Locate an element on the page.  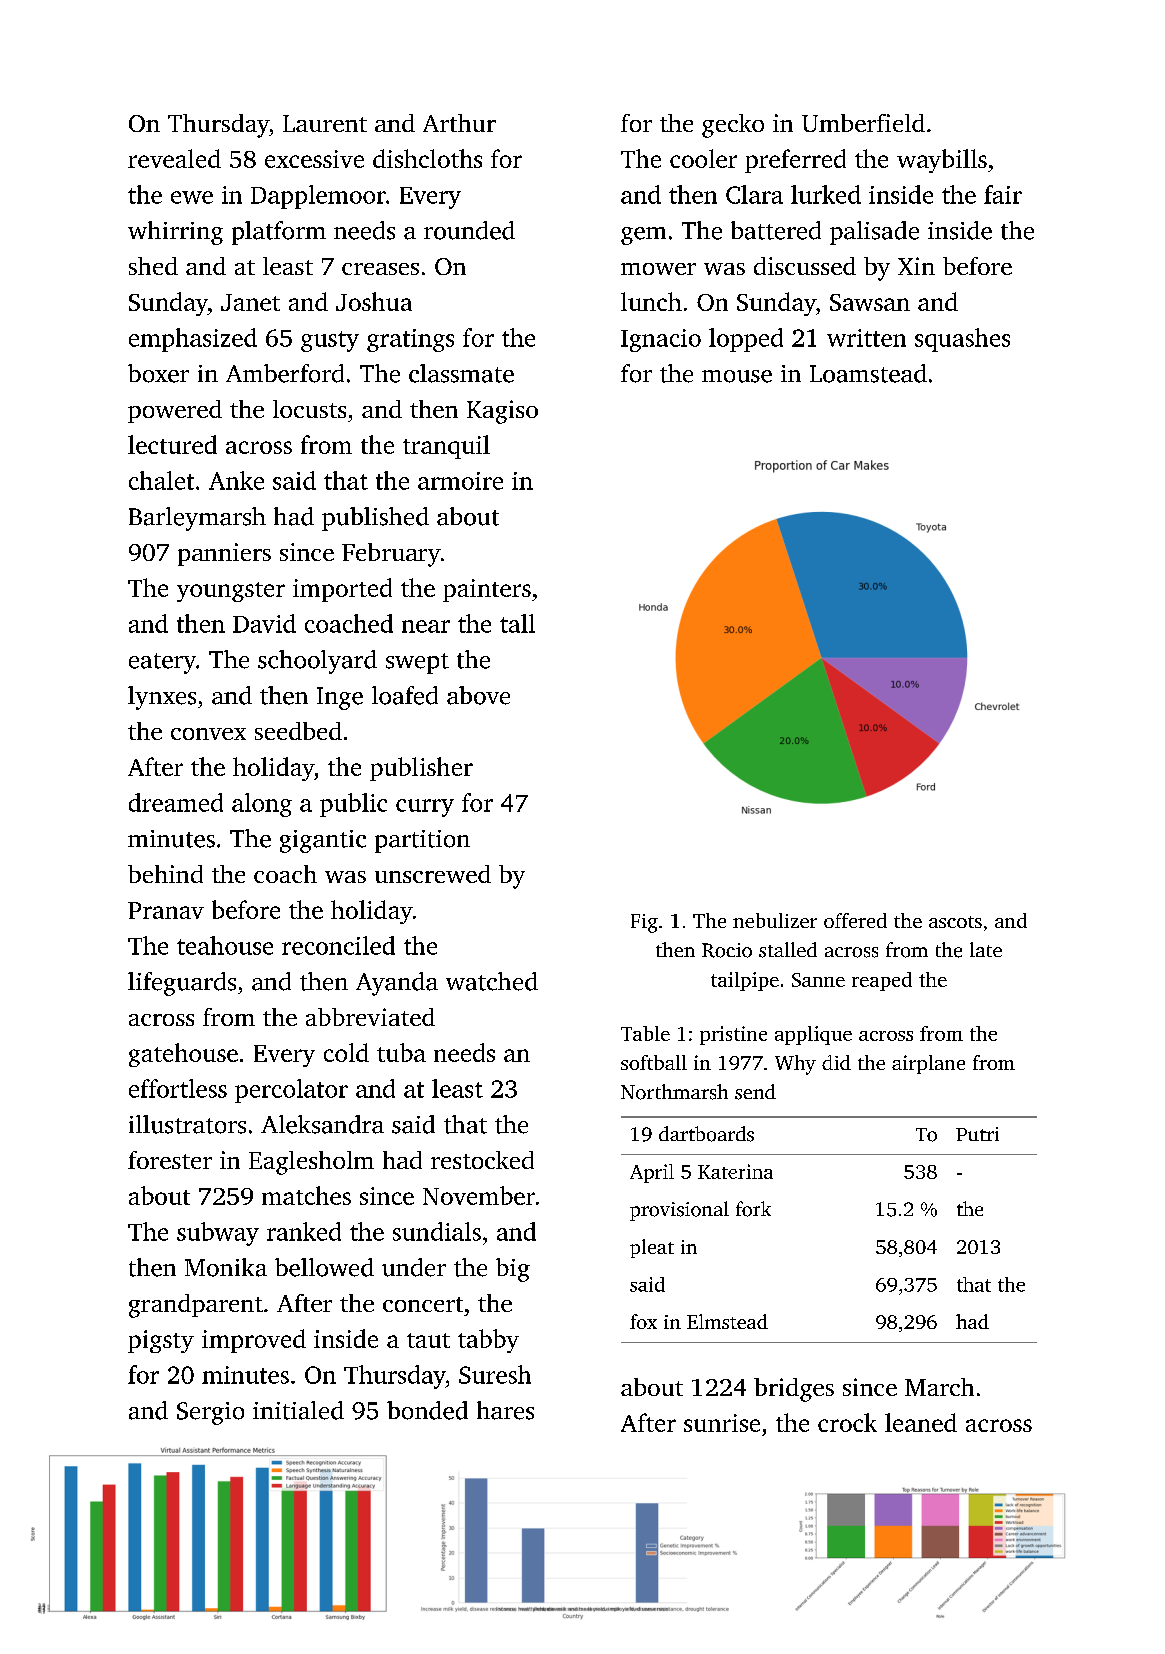
ascots is located at coordinates (955, 922).
